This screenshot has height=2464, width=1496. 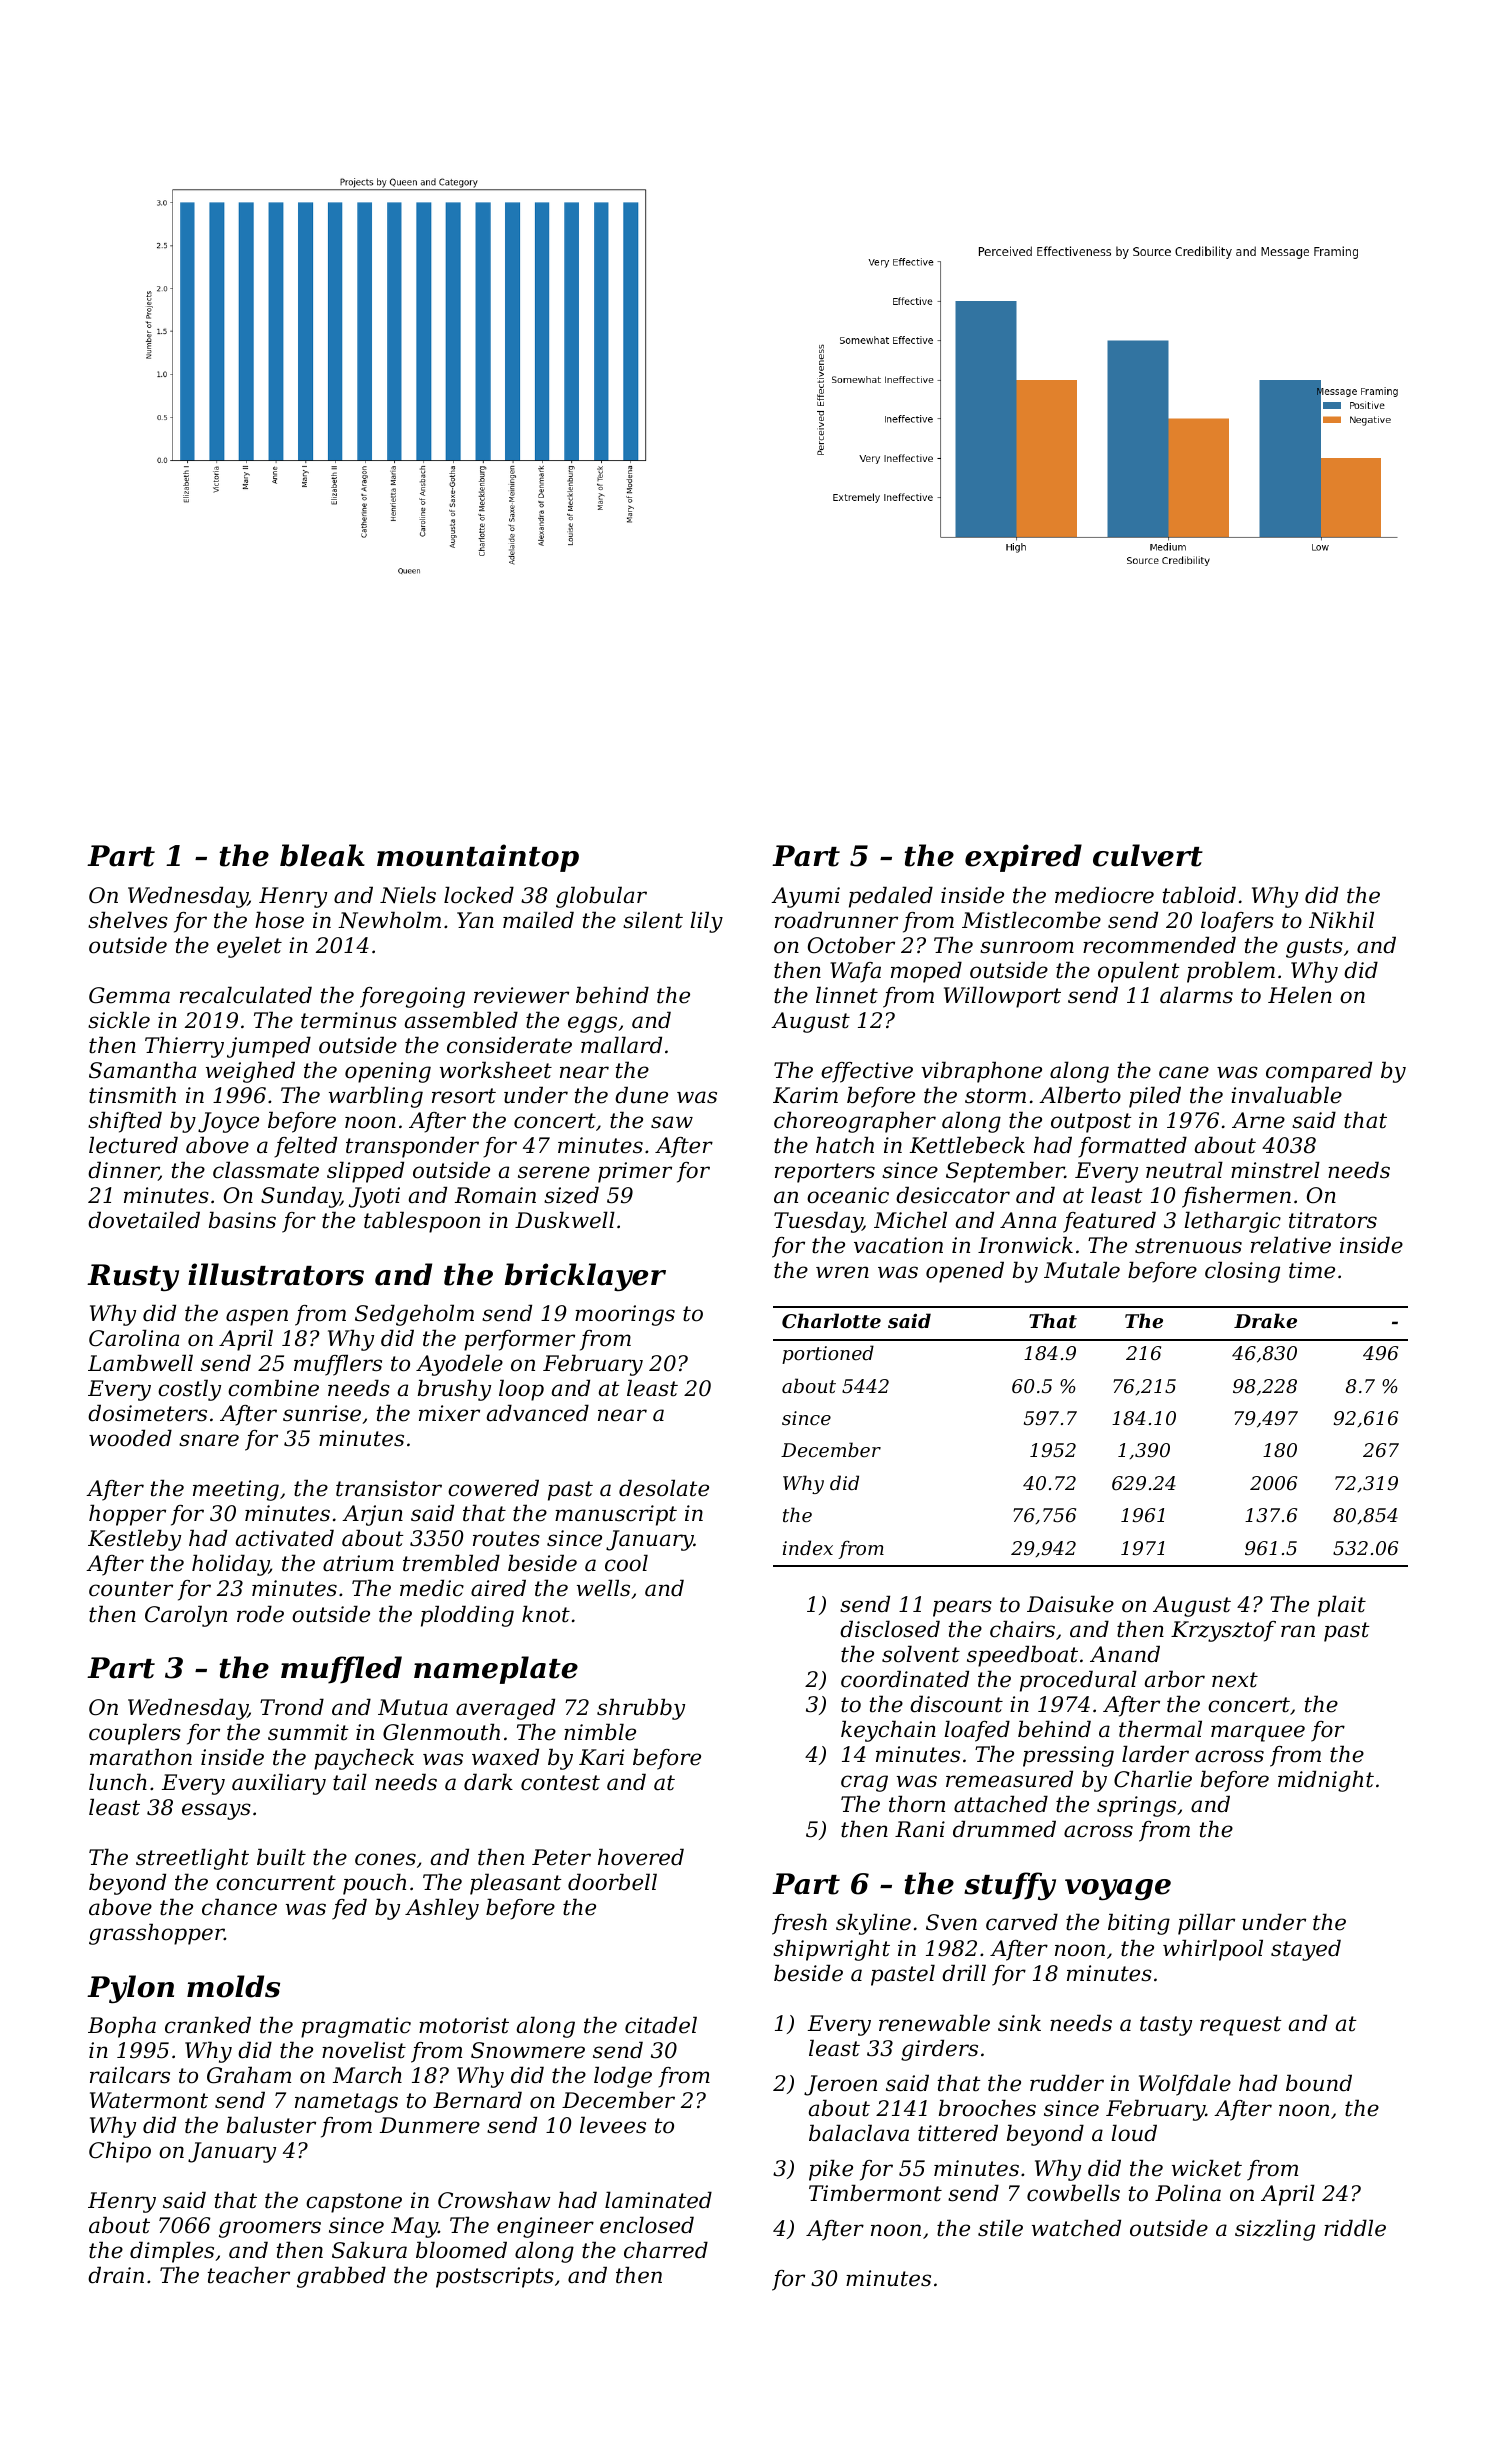 I want to click on Samantha, so click(x=142, y=1070).
